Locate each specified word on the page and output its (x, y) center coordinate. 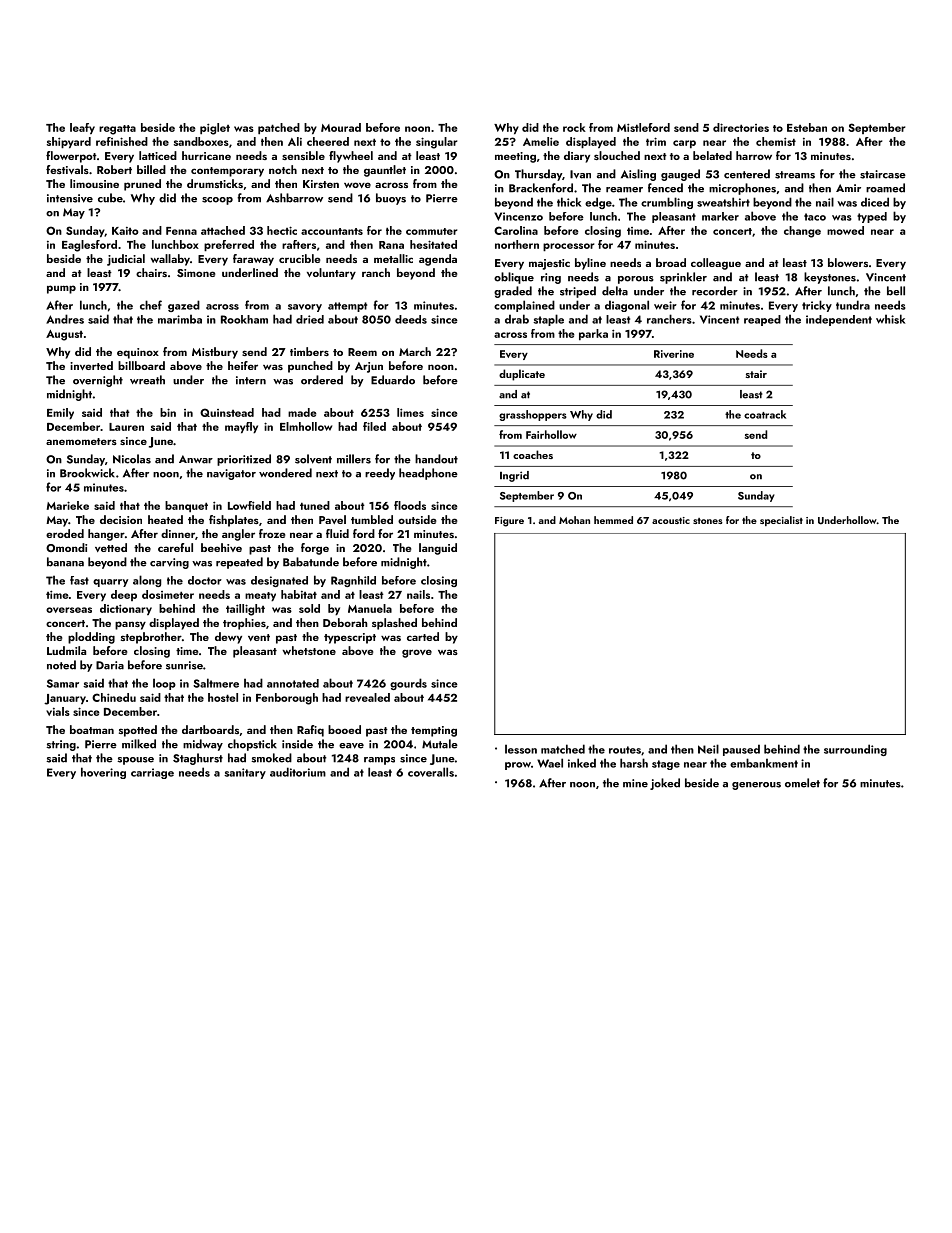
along (147, 581)
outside (417, 519)
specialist (781, 521)
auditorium (298, 772)
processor (569, 247)
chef (151, 305)
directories (741, 127)
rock (574, 127)
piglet (215, 129)
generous (756, 786)
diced (875, 202)
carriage (152, 773)
